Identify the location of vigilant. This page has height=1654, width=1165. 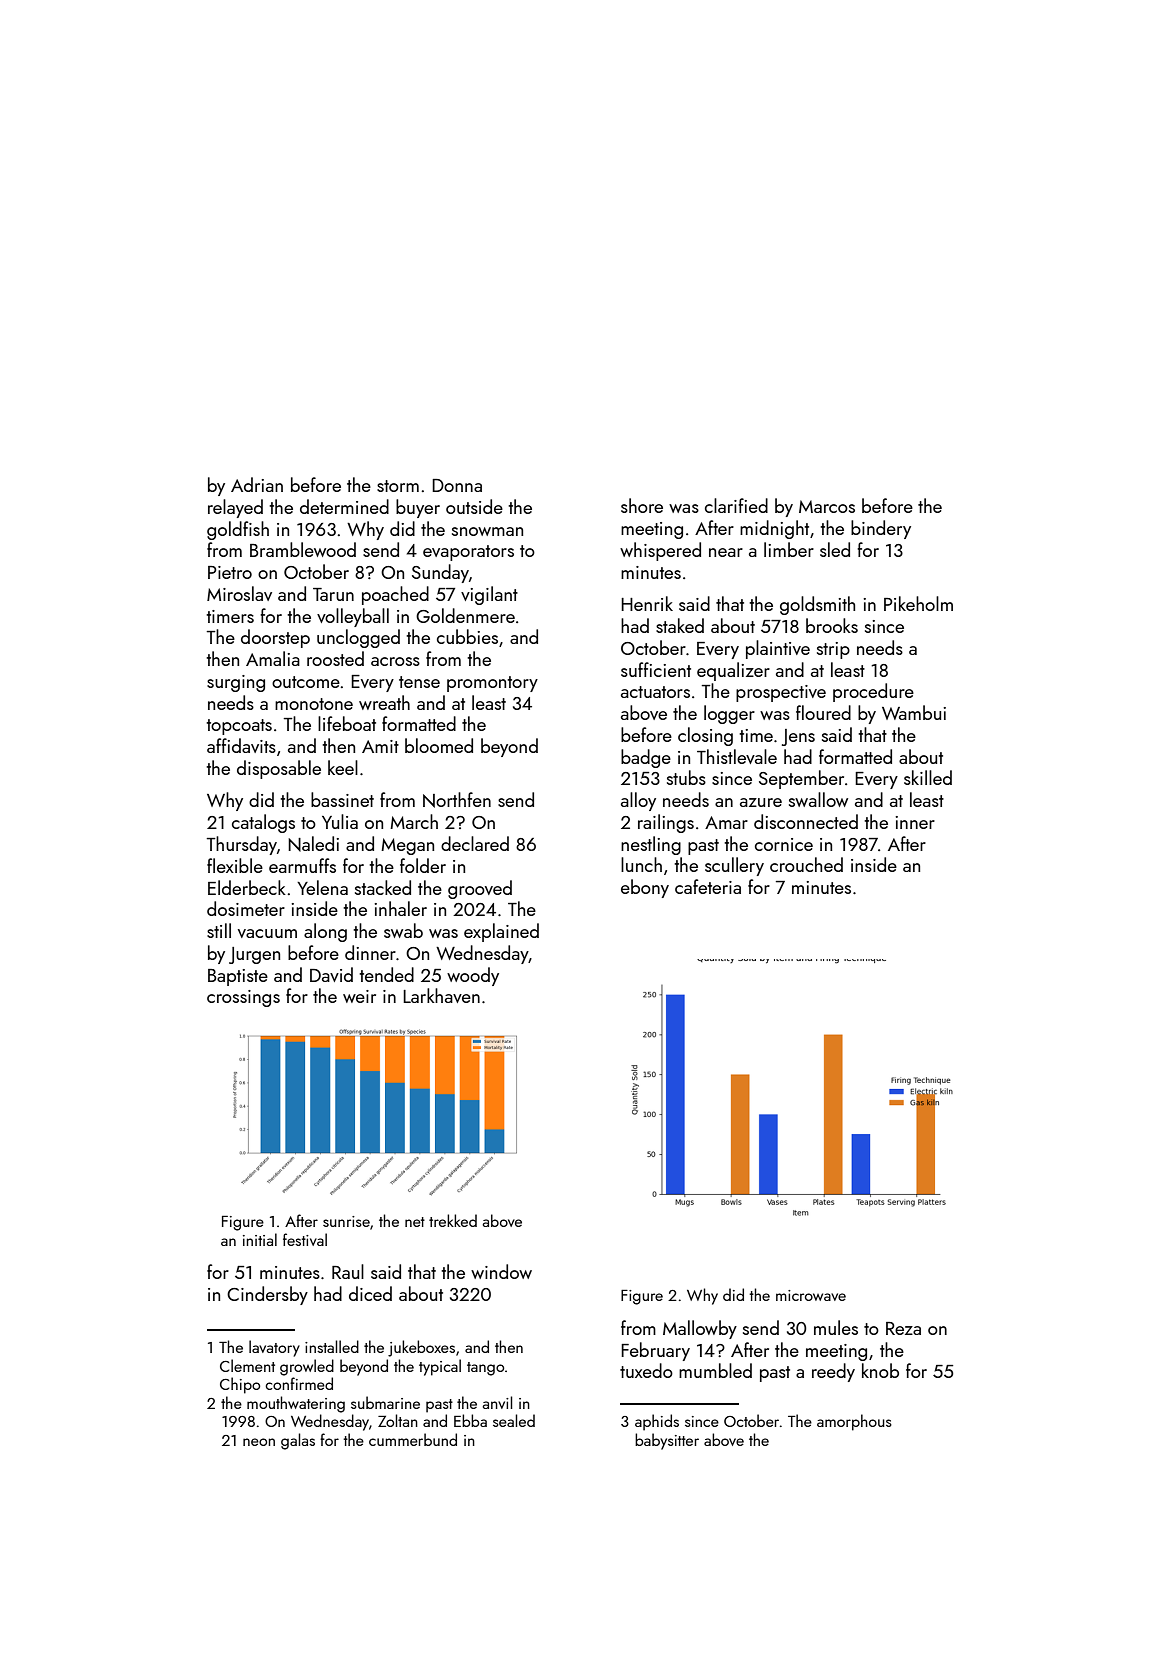
(489, 595).
